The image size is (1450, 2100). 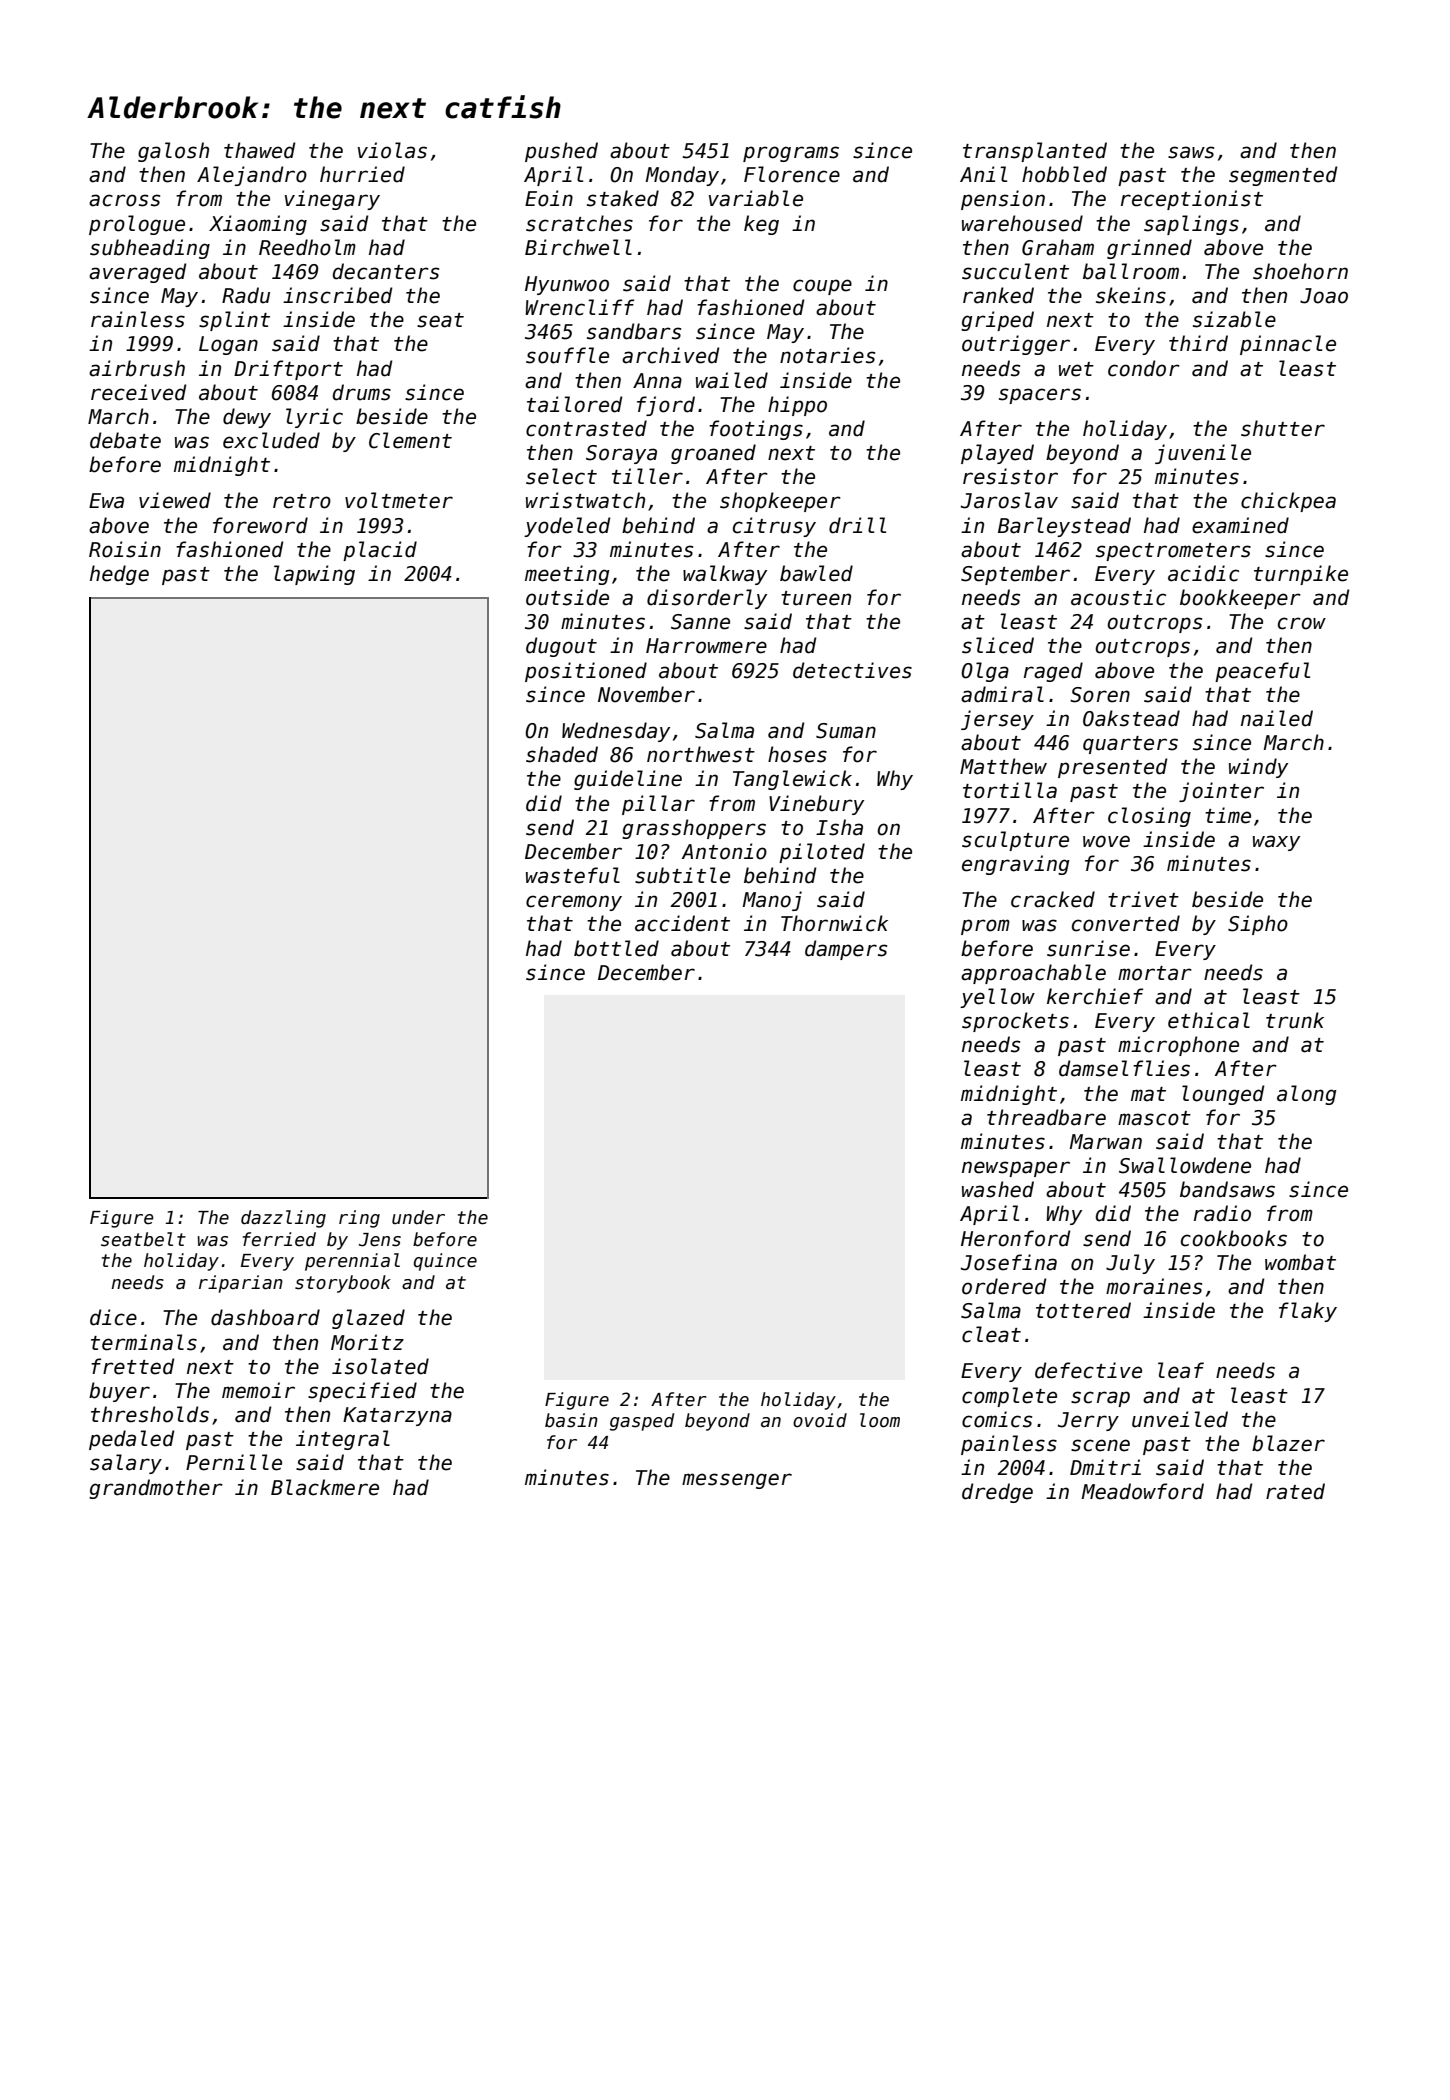 I want to click on hedge, so click(x=119, y=575).
